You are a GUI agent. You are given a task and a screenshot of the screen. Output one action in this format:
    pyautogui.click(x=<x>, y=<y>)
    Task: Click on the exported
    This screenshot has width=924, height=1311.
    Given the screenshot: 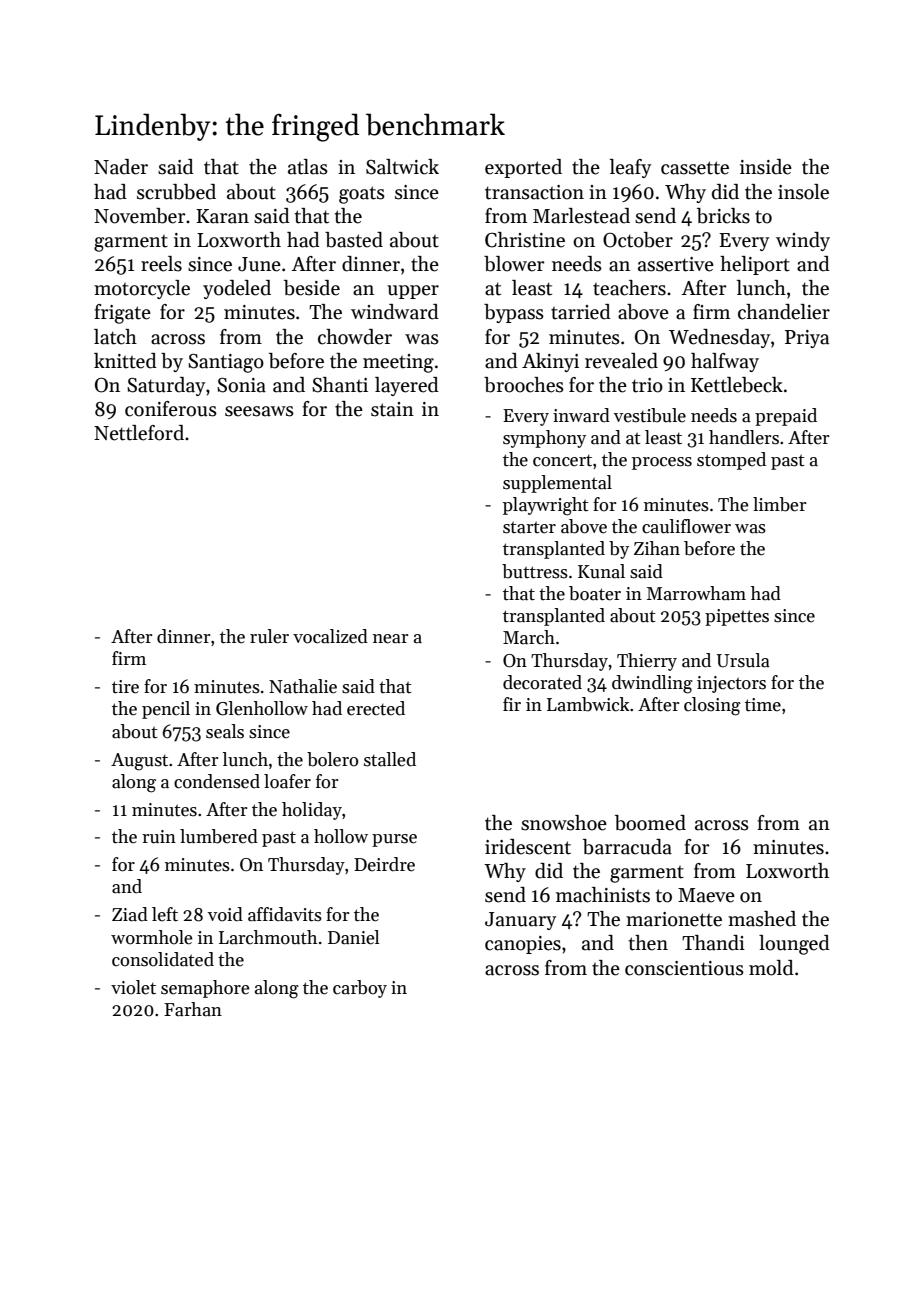 What is the action you would take?
    pyautogui.click(x=523, y=168)
